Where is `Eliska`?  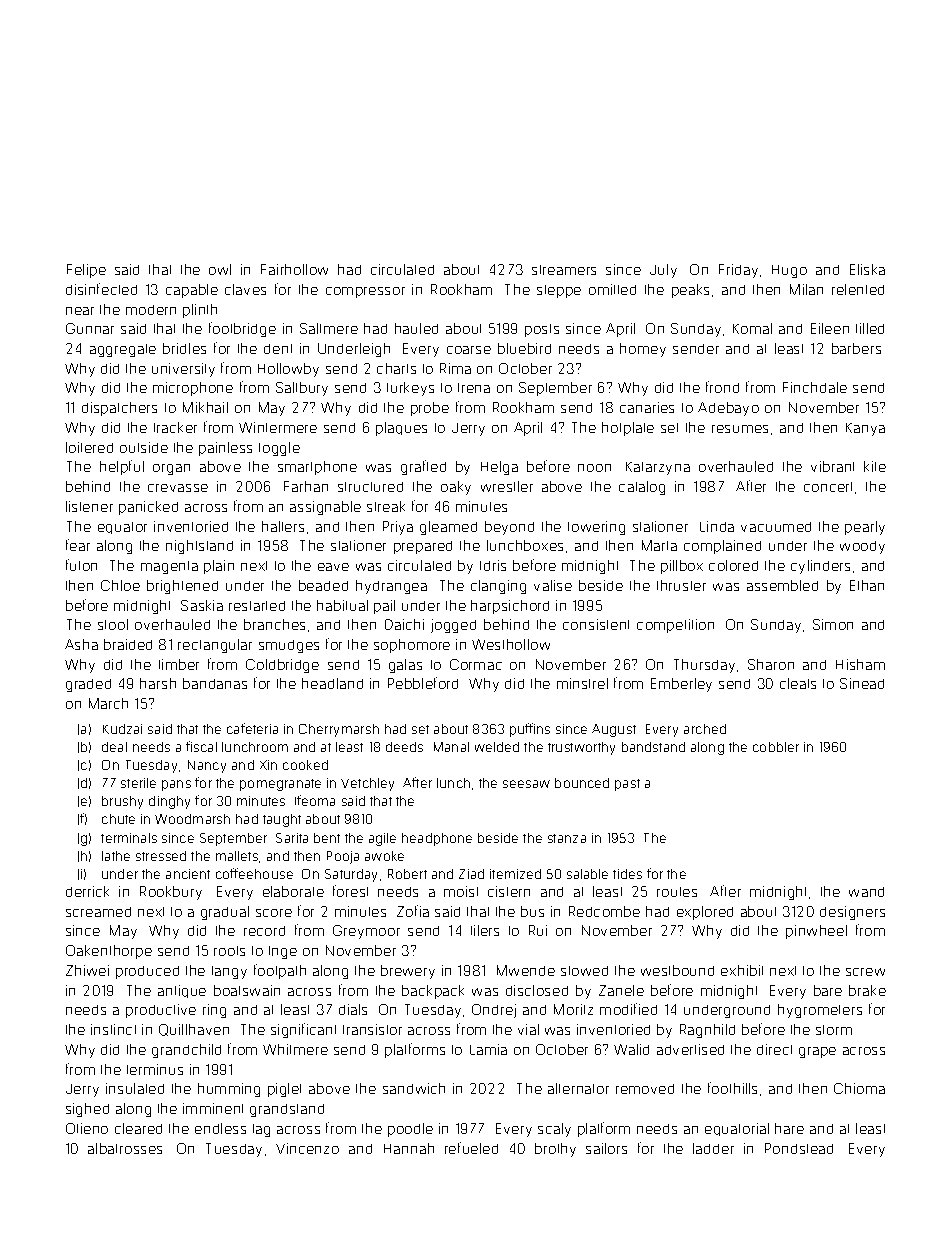 Eliska is located at coordinates (867, 269).
